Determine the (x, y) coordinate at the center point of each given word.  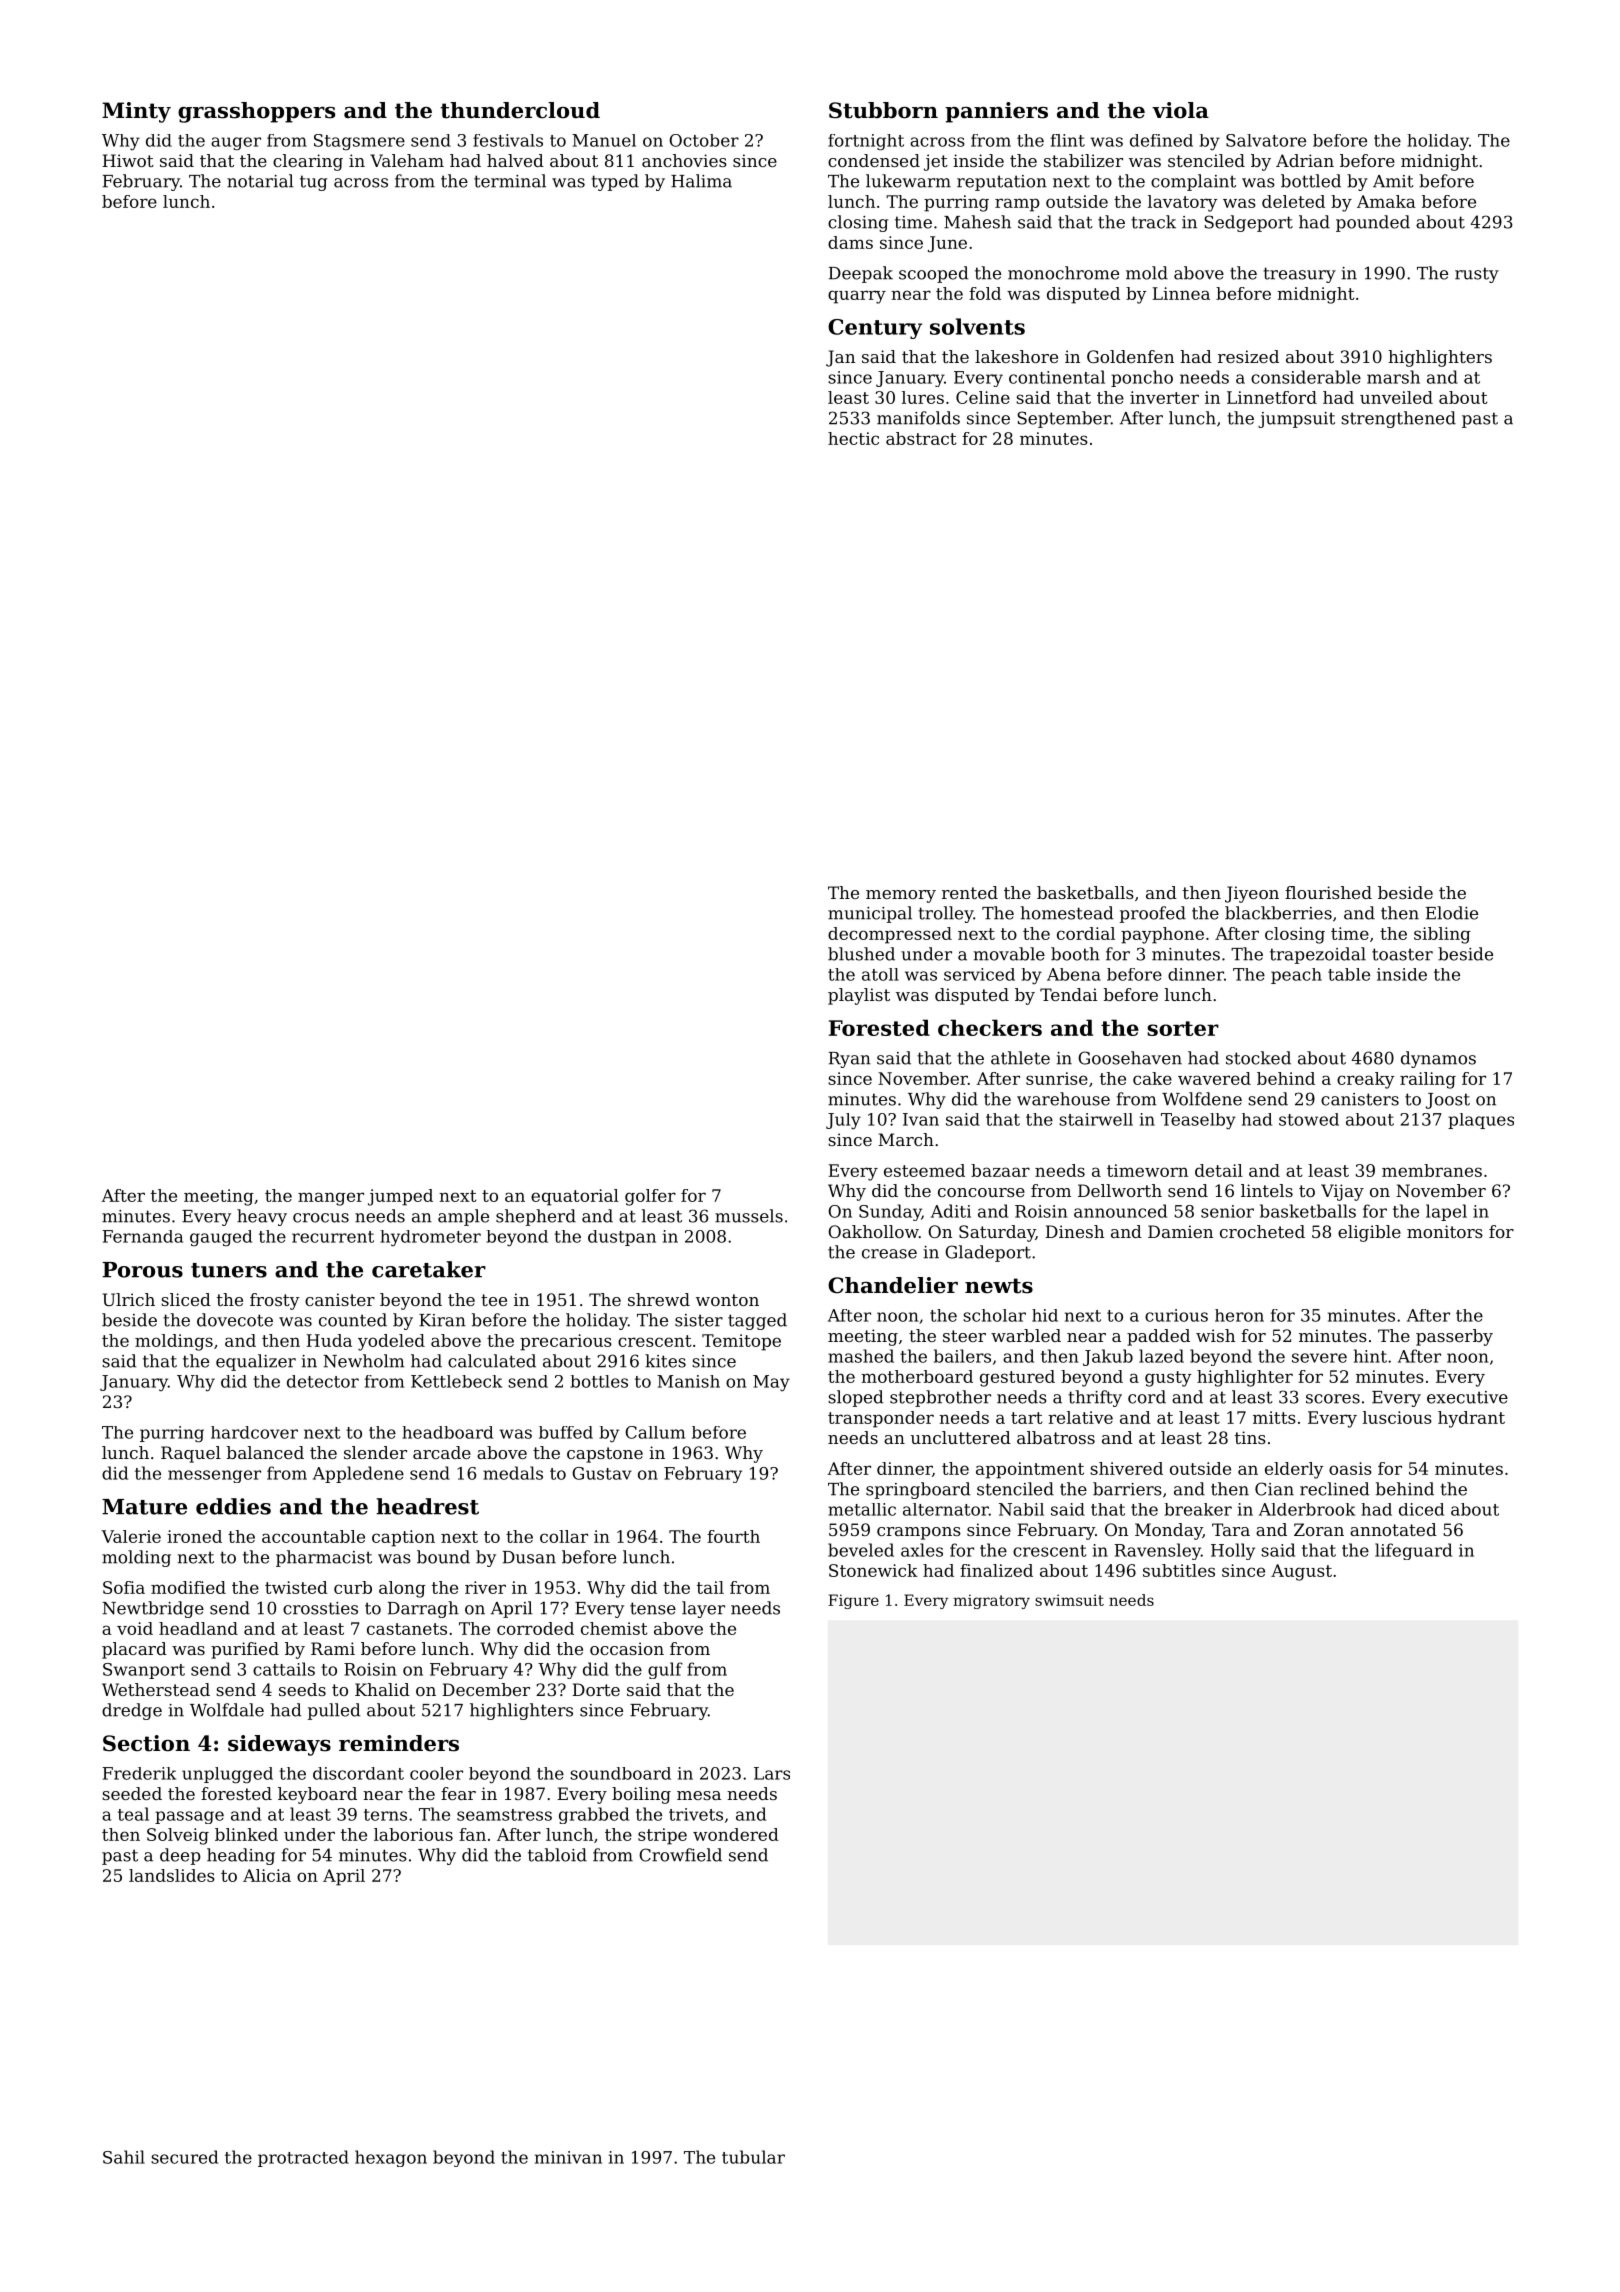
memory (901, 896)
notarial (260, 181)
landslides (172, 1875)
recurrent (333, 1237)
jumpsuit (1296, 420)
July (843, 1121)
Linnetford (1272, 397)
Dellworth (1120, 1190)
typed (615, 182)
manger (331, 1199)
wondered (736, 1834)
